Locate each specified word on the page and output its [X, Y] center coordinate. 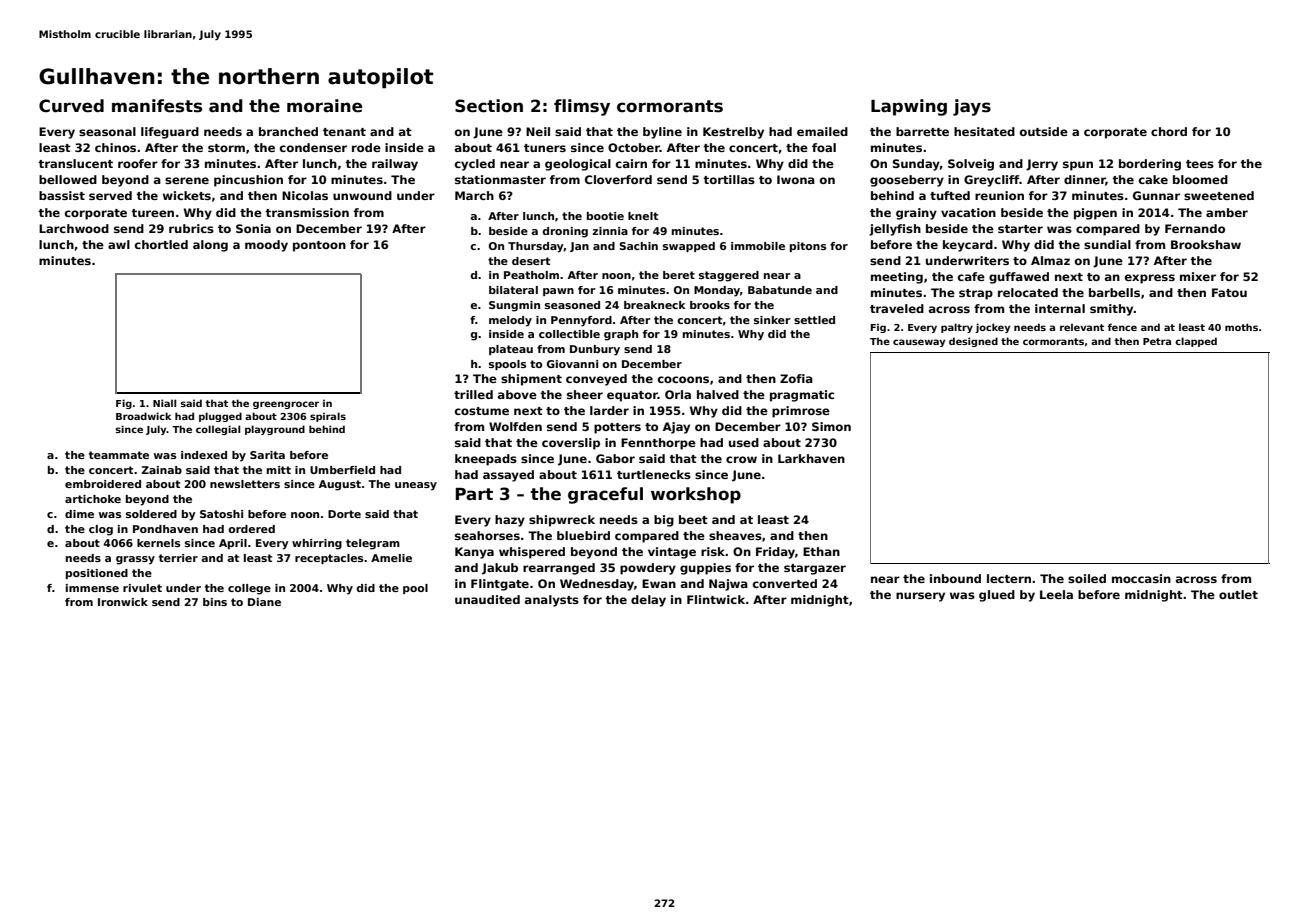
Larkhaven [811, 458]
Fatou [1229, 292]
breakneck [655, 305]
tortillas [729, 179]
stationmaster [500, 179]
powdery [648, 569]
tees [1200, 164]
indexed [204, 455]
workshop [696, 495]
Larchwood [74, 228]
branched [288, 131]
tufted [950, 195]
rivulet [142, 588]
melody [510, 321]
